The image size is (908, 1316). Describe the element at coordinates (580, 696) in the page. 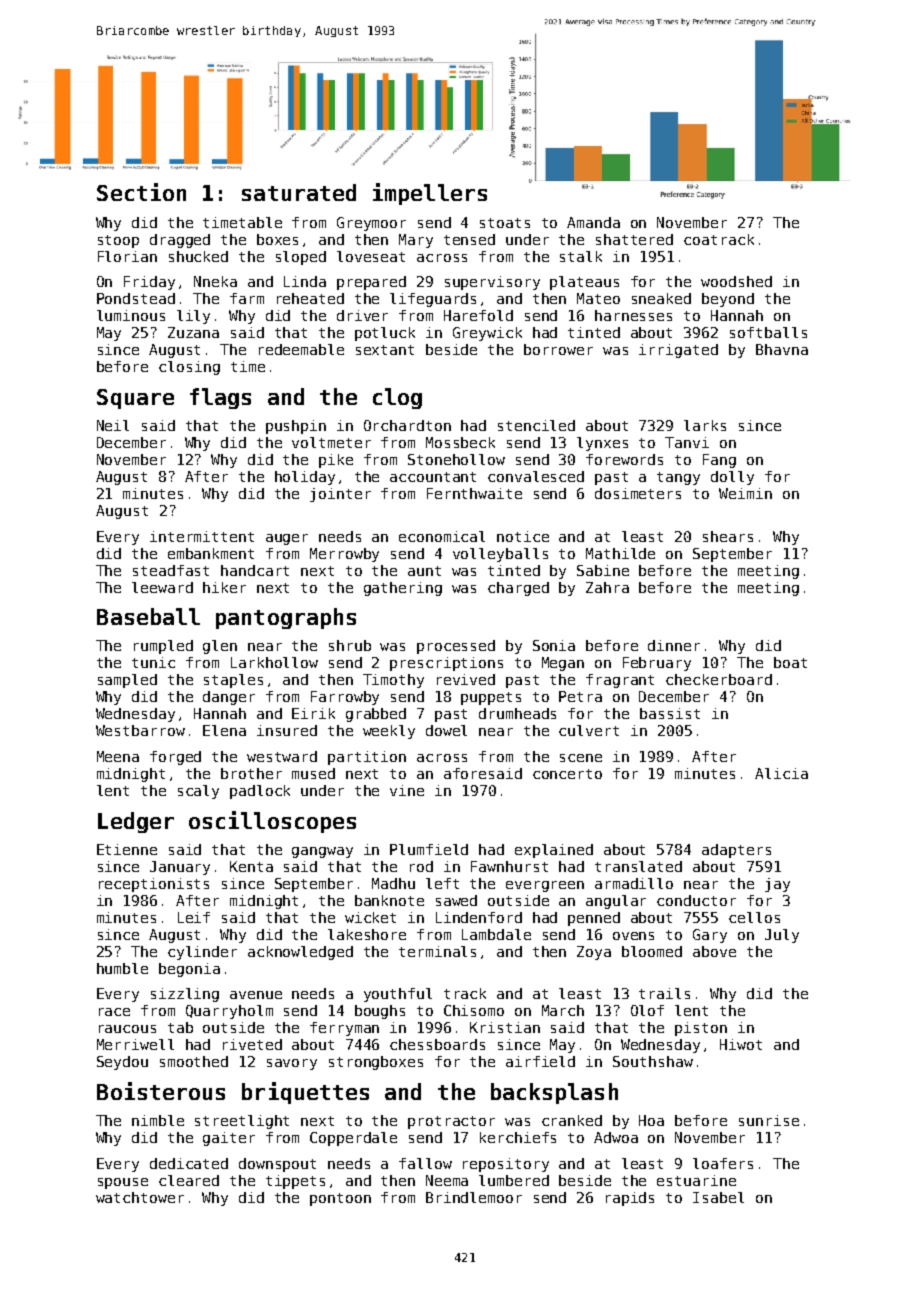

I see `Petra` at that location.
